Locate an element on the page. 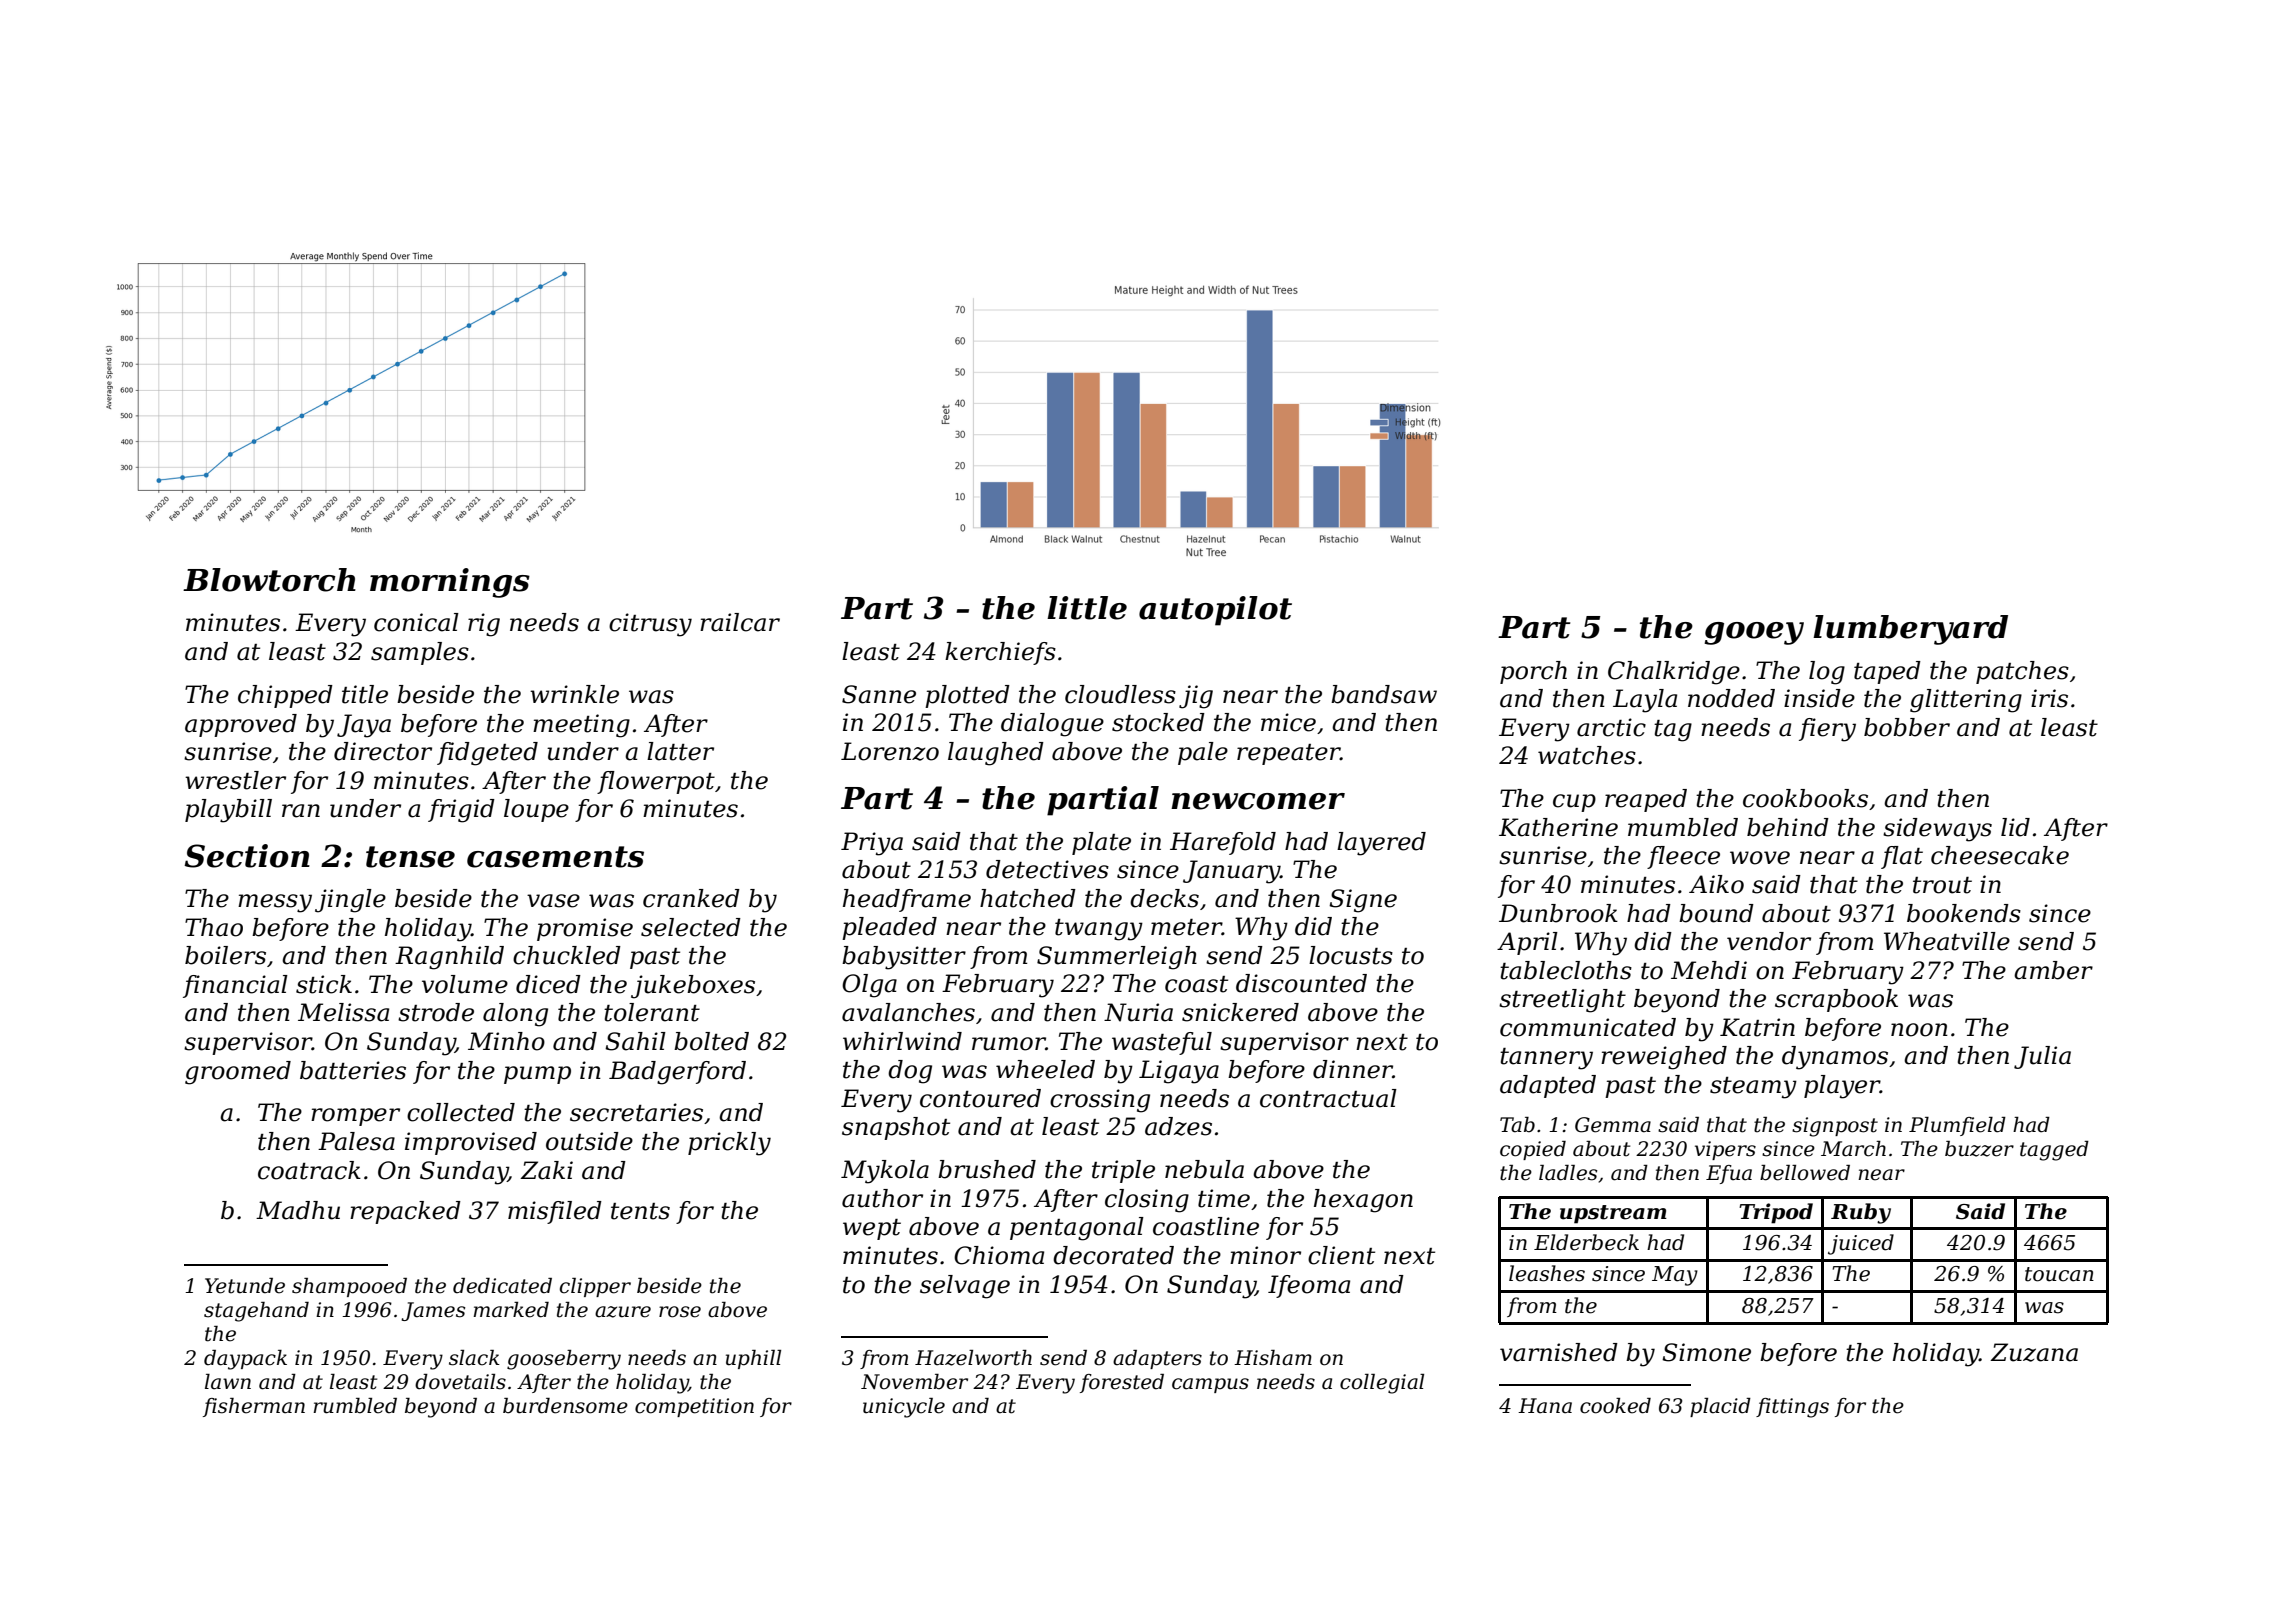 Image resolution: width=2292 pixels, height=1620 pixels. rumbled is located at coordinates (355, 1406).
